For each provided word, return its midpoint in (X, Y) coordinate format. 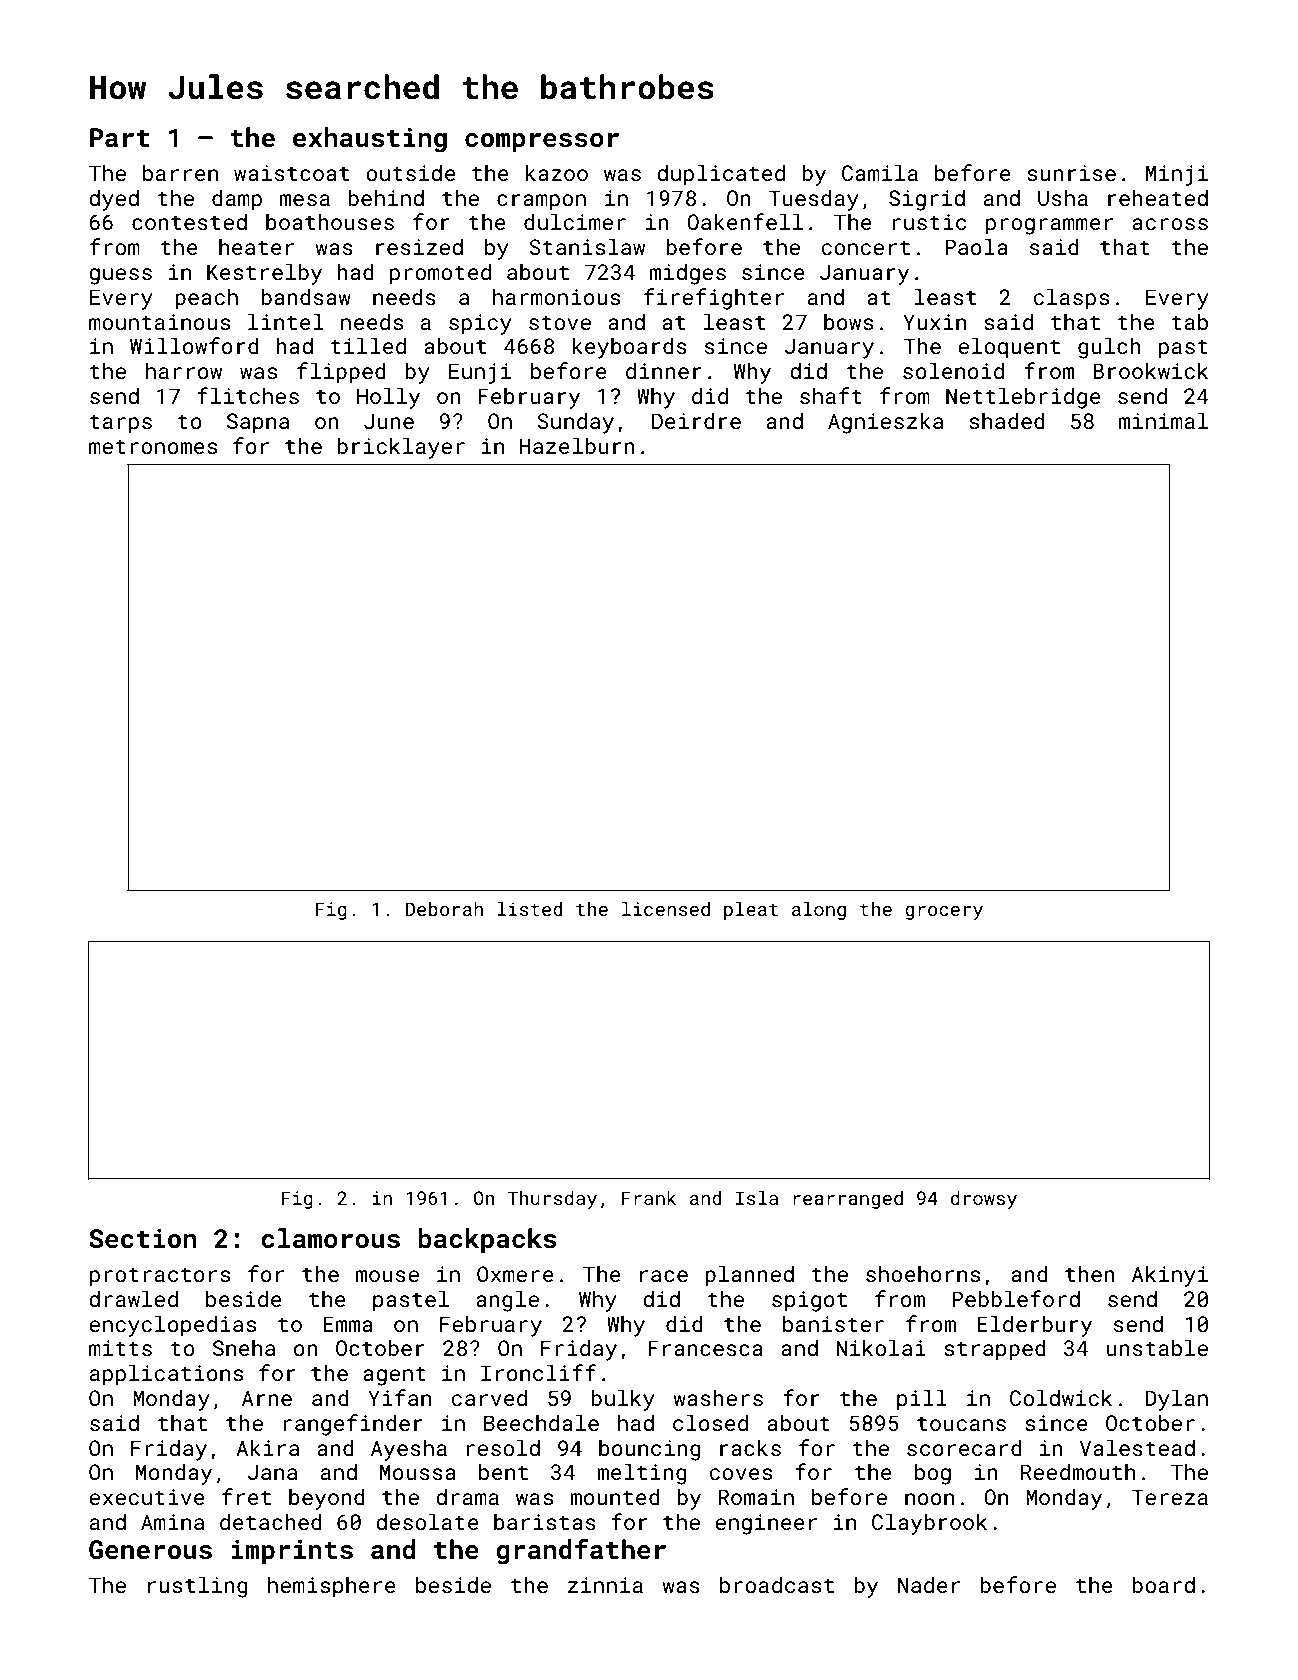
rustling (198, 1587)
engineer (766, 1524)
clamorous (330, 1238)
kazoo (557, 172)
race (664, 1276)
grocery (944, 913)
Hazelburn (577, 445)
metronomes (153, 446)
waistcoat (291, 173)
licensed (666, 909)
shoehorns (923, 1273)
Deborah (444, 909)
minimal (1163, 420)
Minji (1177, 175)
